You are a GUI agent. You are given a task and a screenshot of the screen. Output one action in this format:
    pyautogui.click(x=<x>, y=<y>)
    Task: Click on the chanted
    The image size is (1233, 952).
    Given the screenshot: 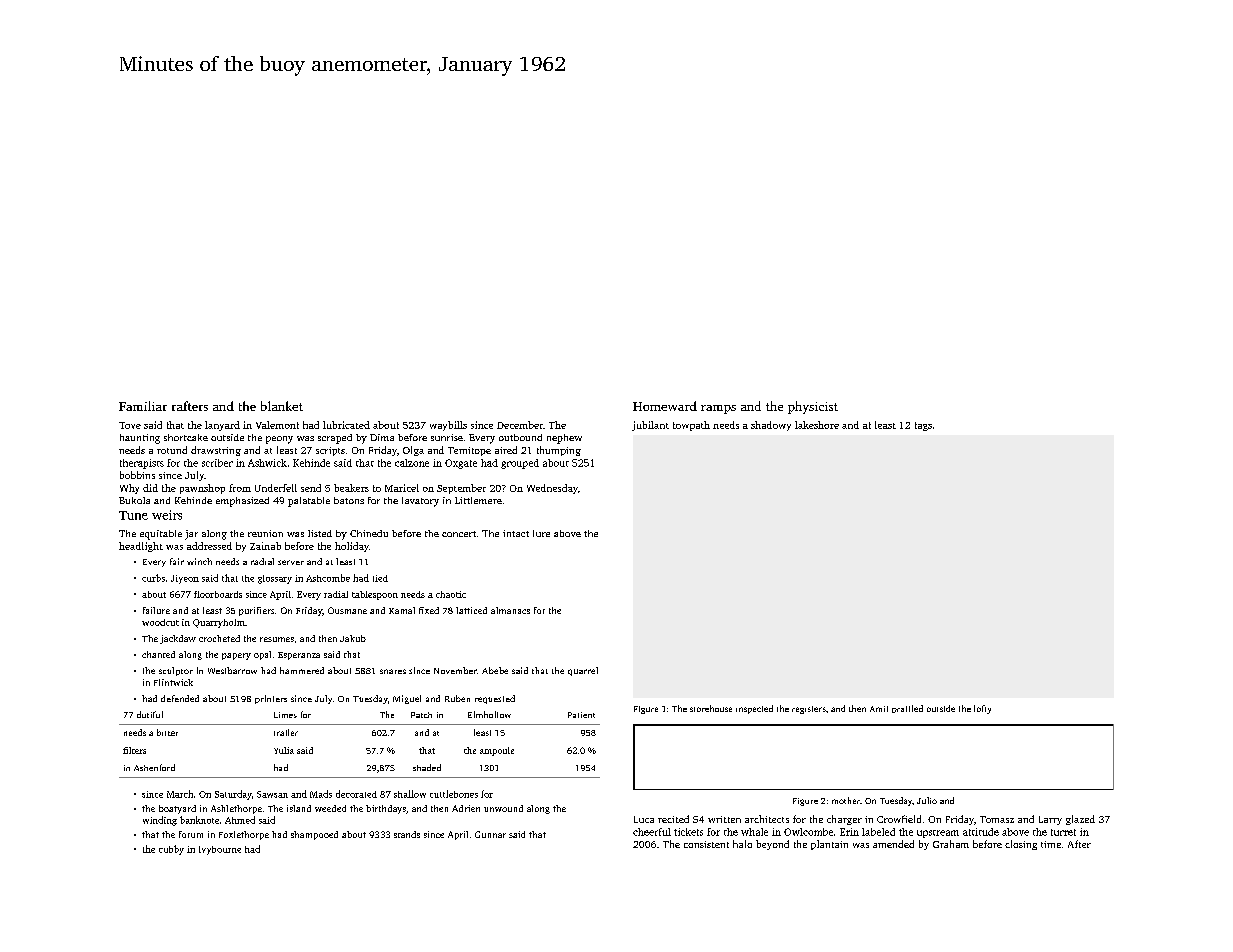 What is the action you would take?
    pyautogui.click(x=158, y=654)
